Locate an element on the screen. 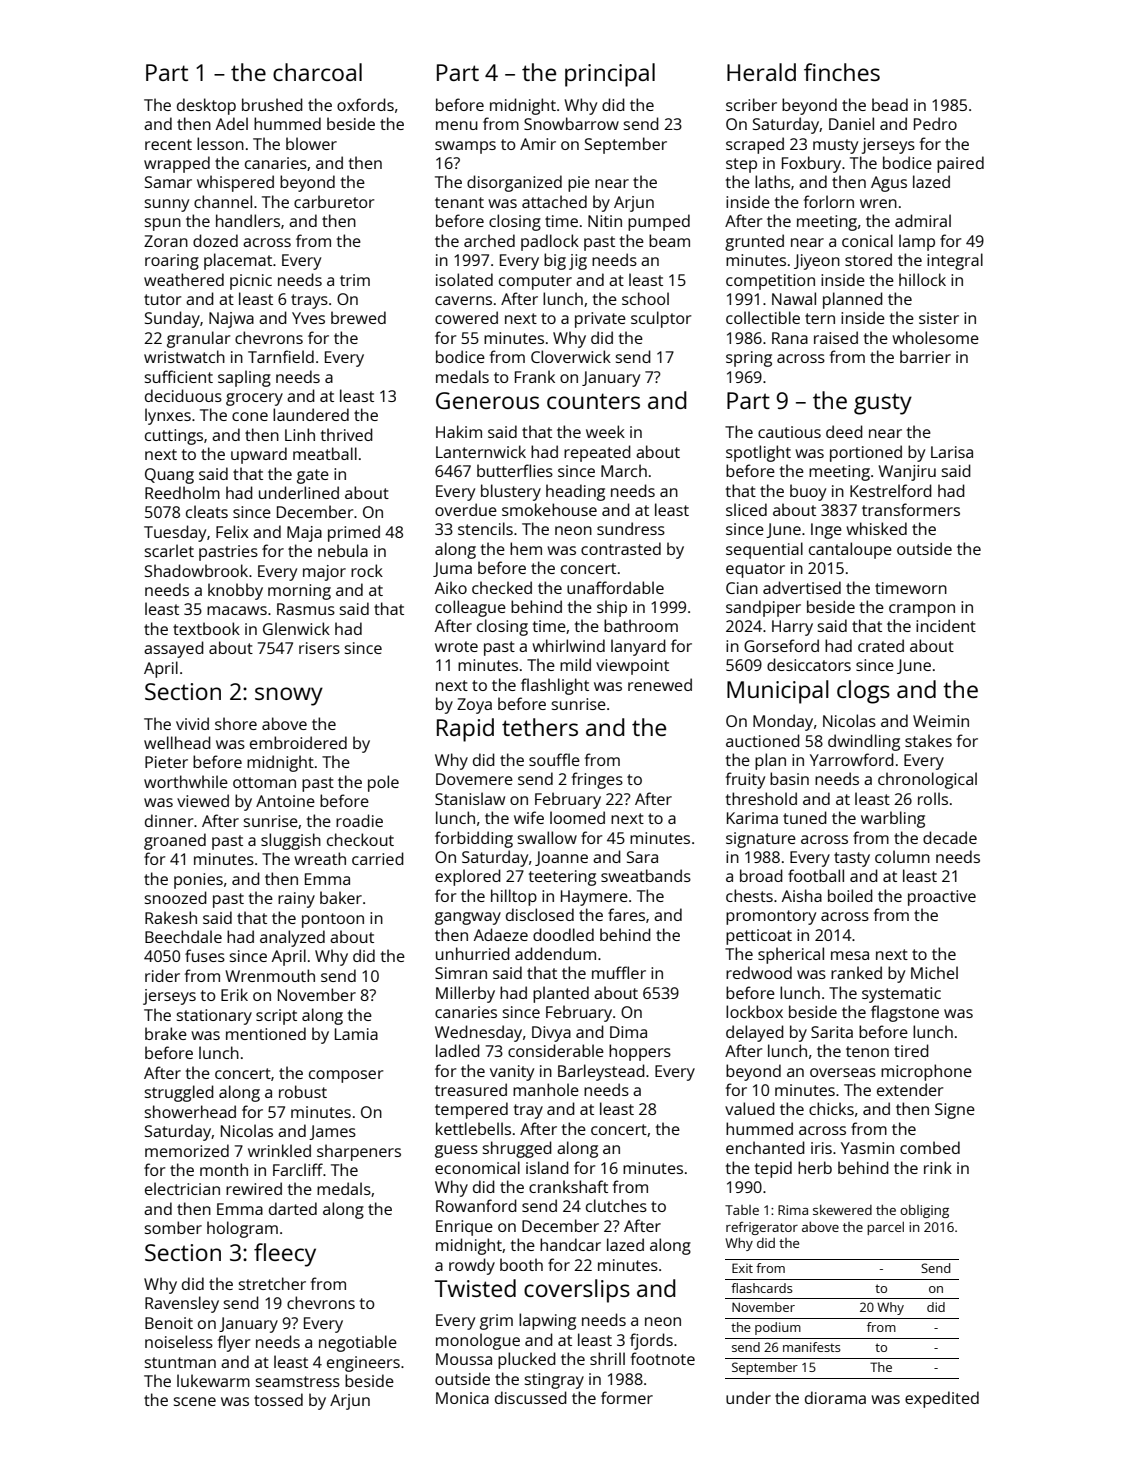  sliced is located at coordinates (746, 509).
